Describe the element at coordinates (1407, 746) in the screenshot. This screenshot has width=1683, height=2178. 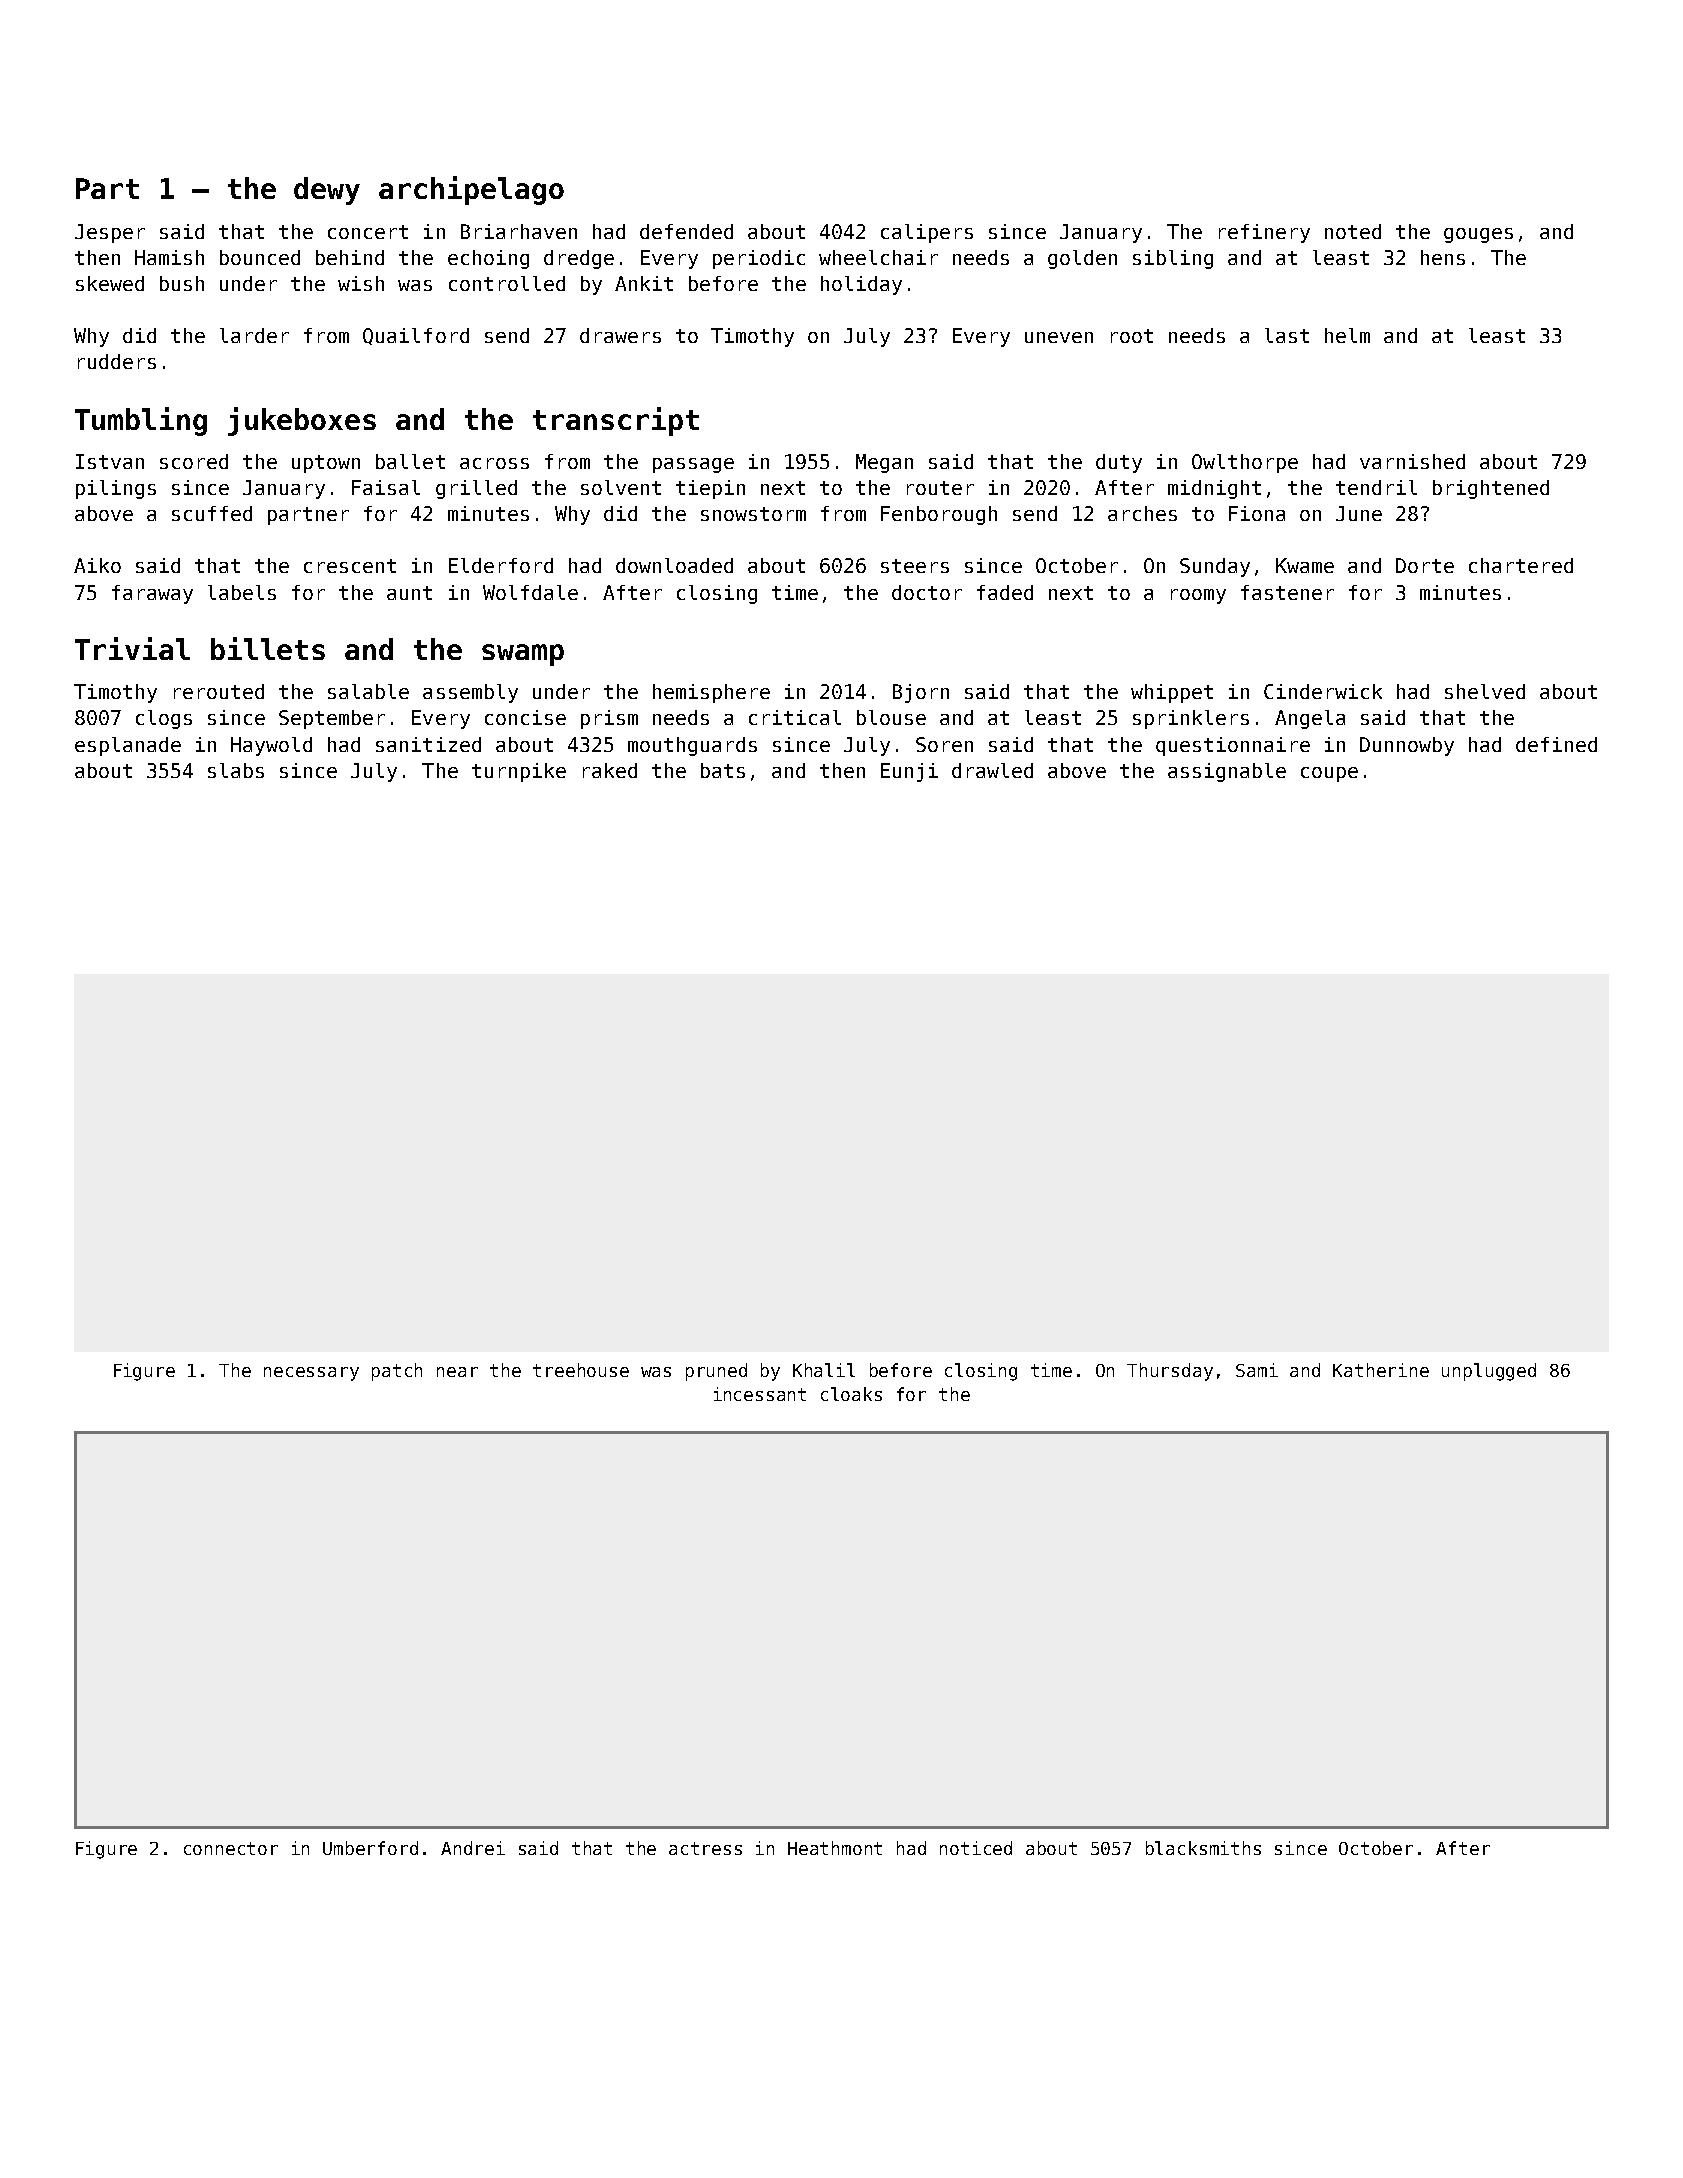
I see `Dunnowby` at that location.
